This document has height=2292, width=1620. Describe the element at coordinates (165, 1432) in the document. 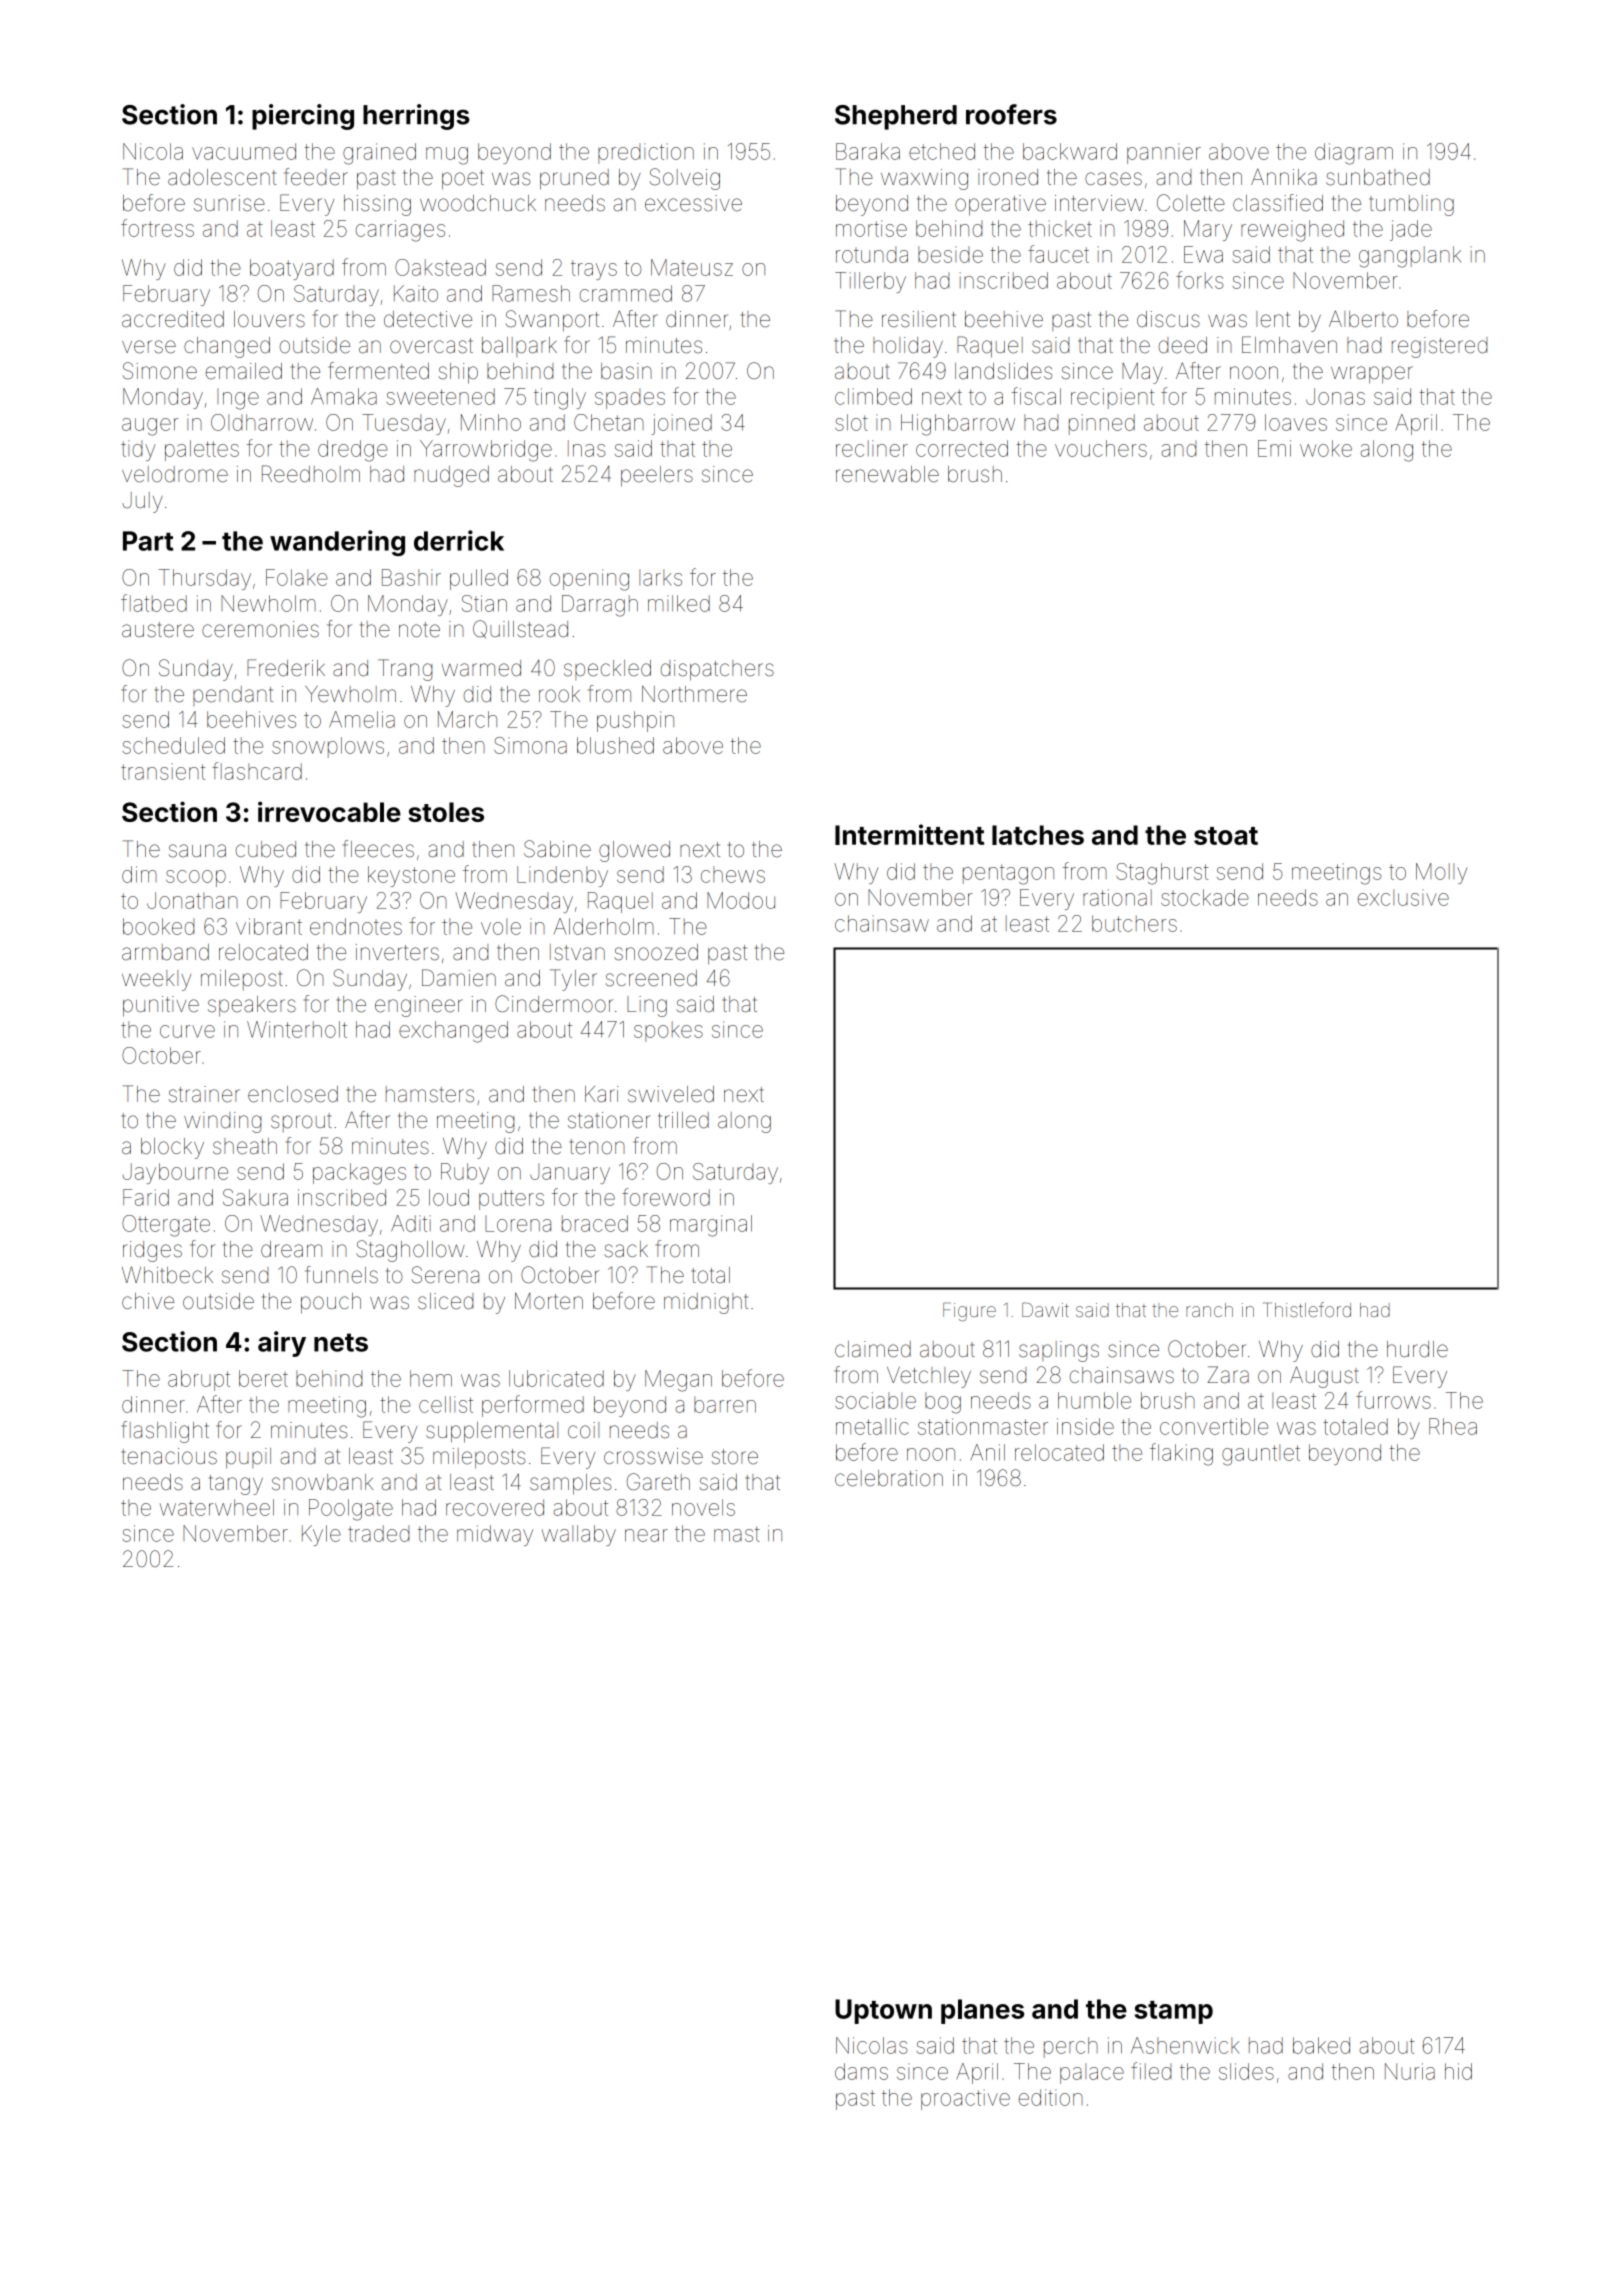

I see `flashlight` at that location.
